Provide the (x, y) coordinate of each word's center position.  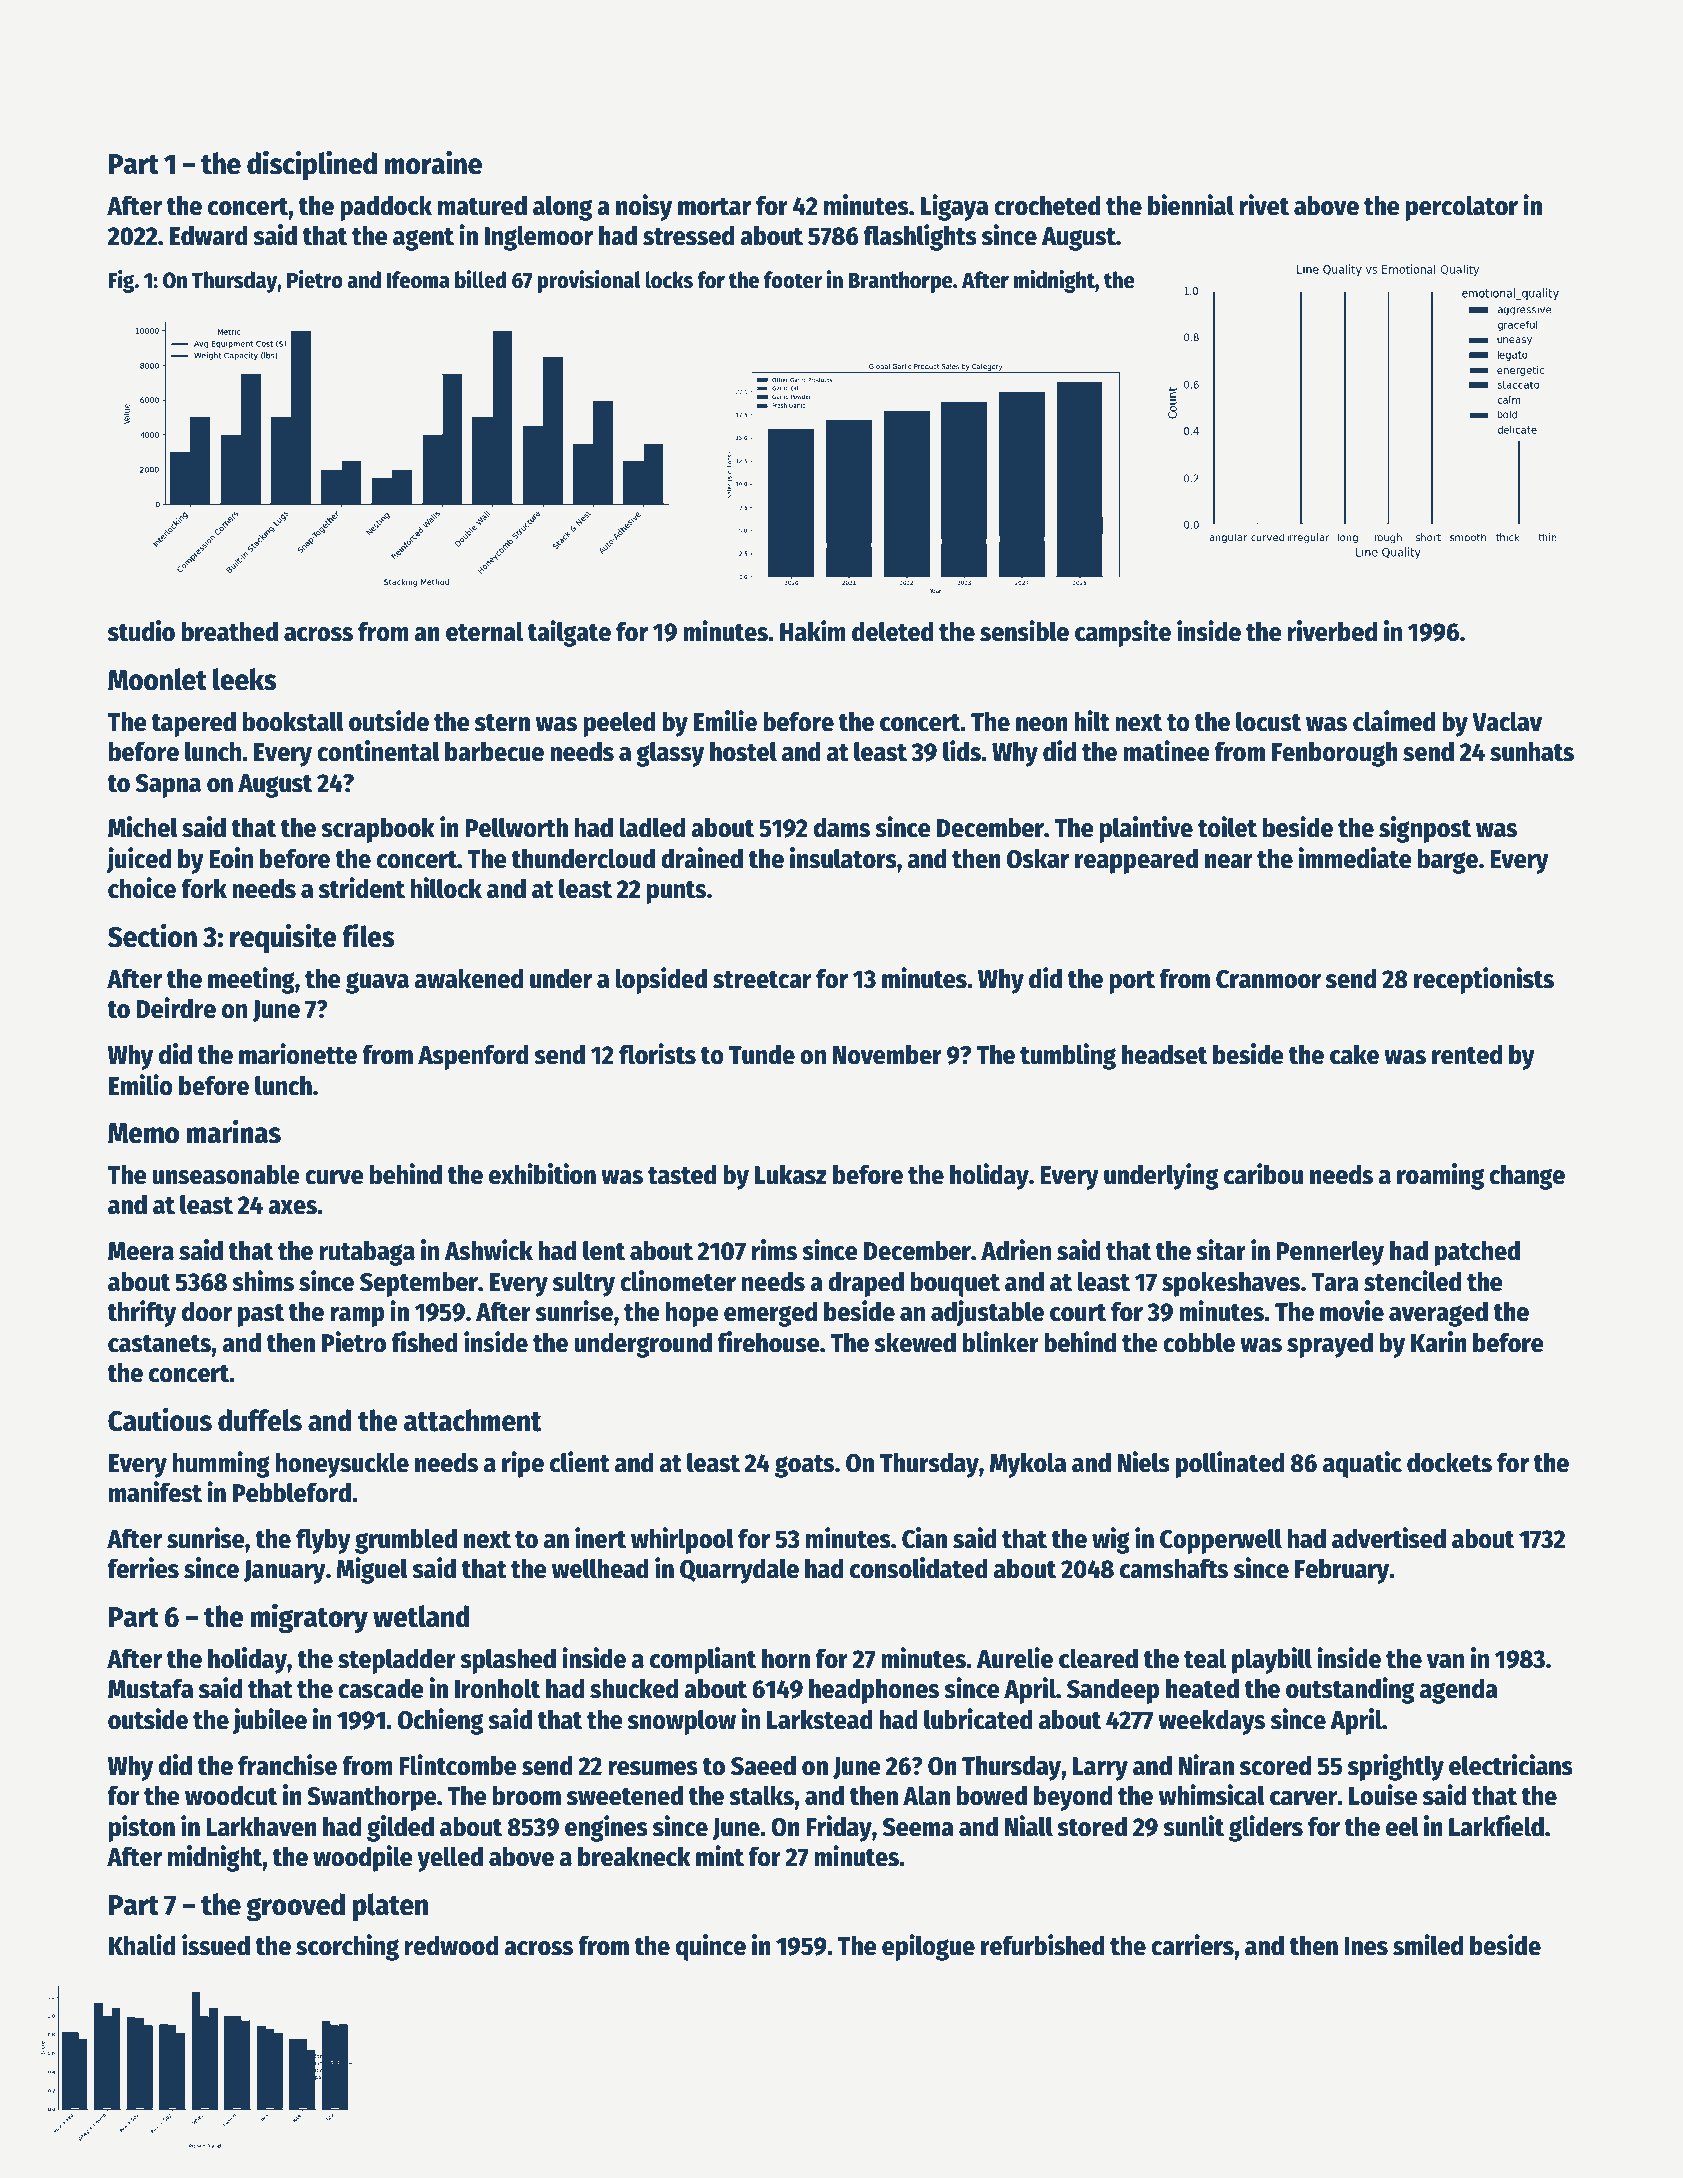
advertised (1389, 1538)
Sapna (168, 786)
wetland (421, 1616)
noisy (644, 207)
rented (1467, 1054)
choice (142, 888)
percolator (1462, 208)
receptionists (1484, 980)
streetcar (762, 980)
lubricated (978, 1719)
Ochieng (440, 1721)
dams (842, 827)
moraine (433, 162)
